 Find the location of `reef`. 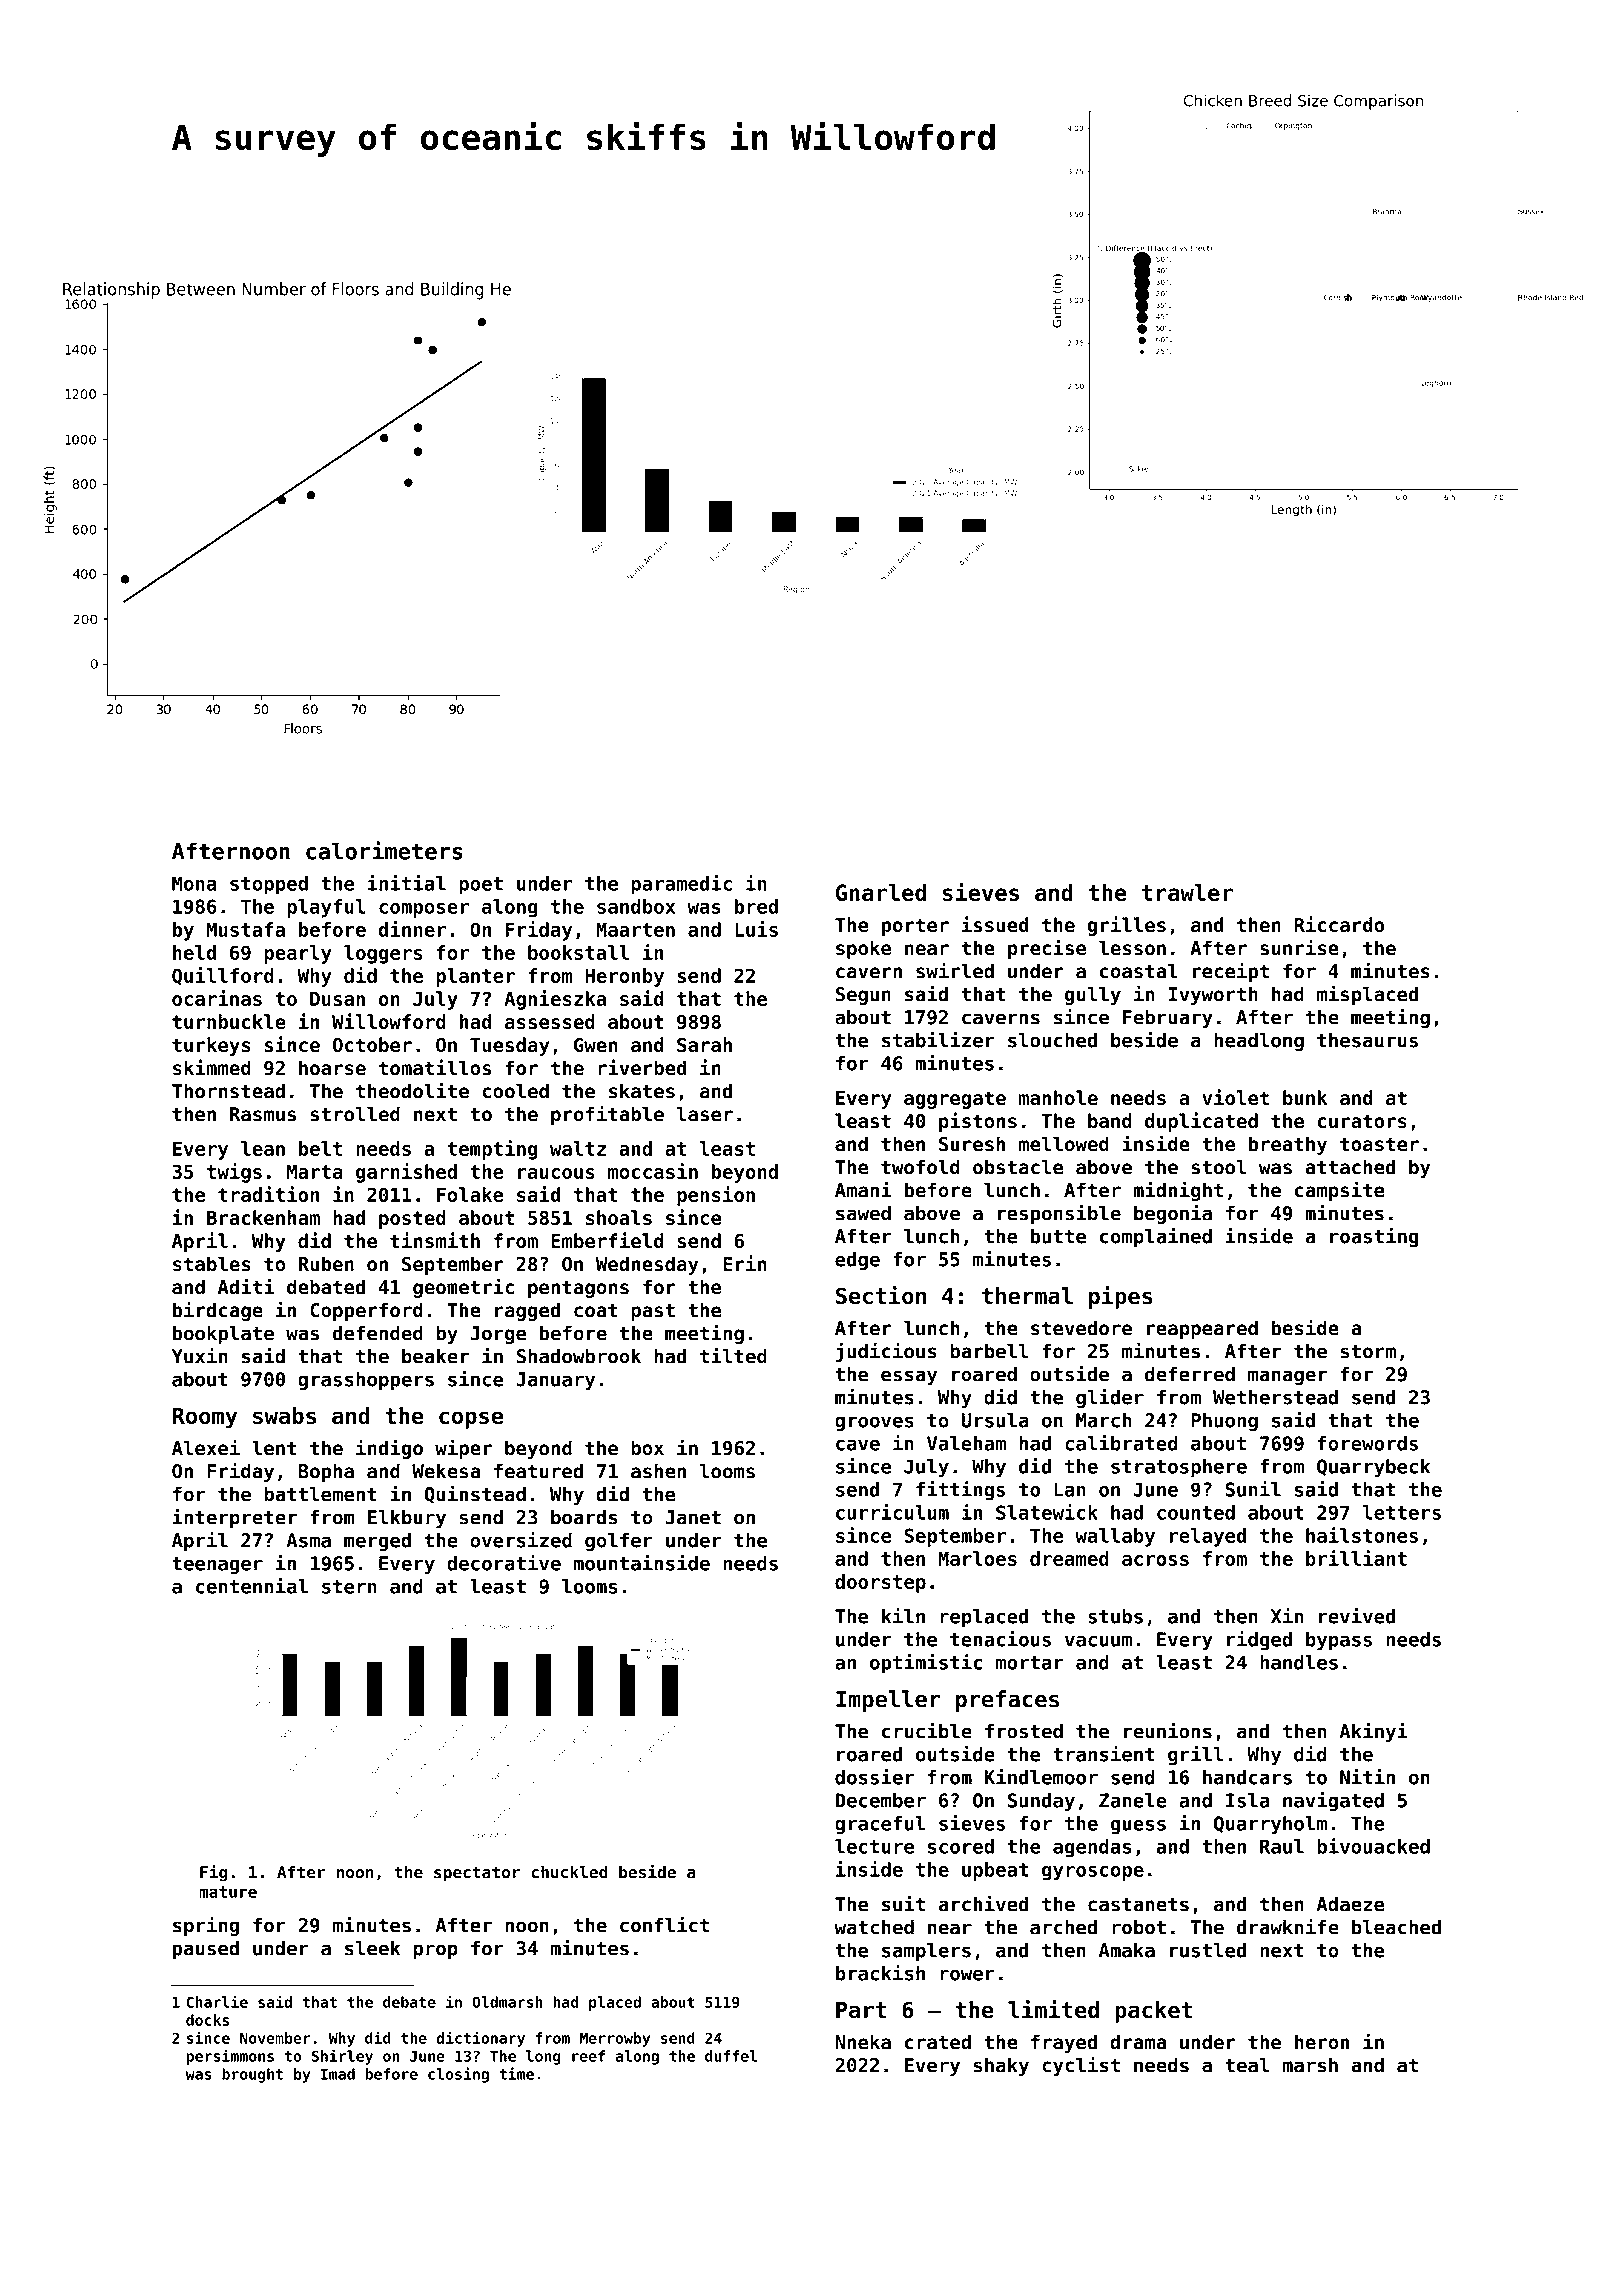

reef is located at coordinates (588, 2056).
